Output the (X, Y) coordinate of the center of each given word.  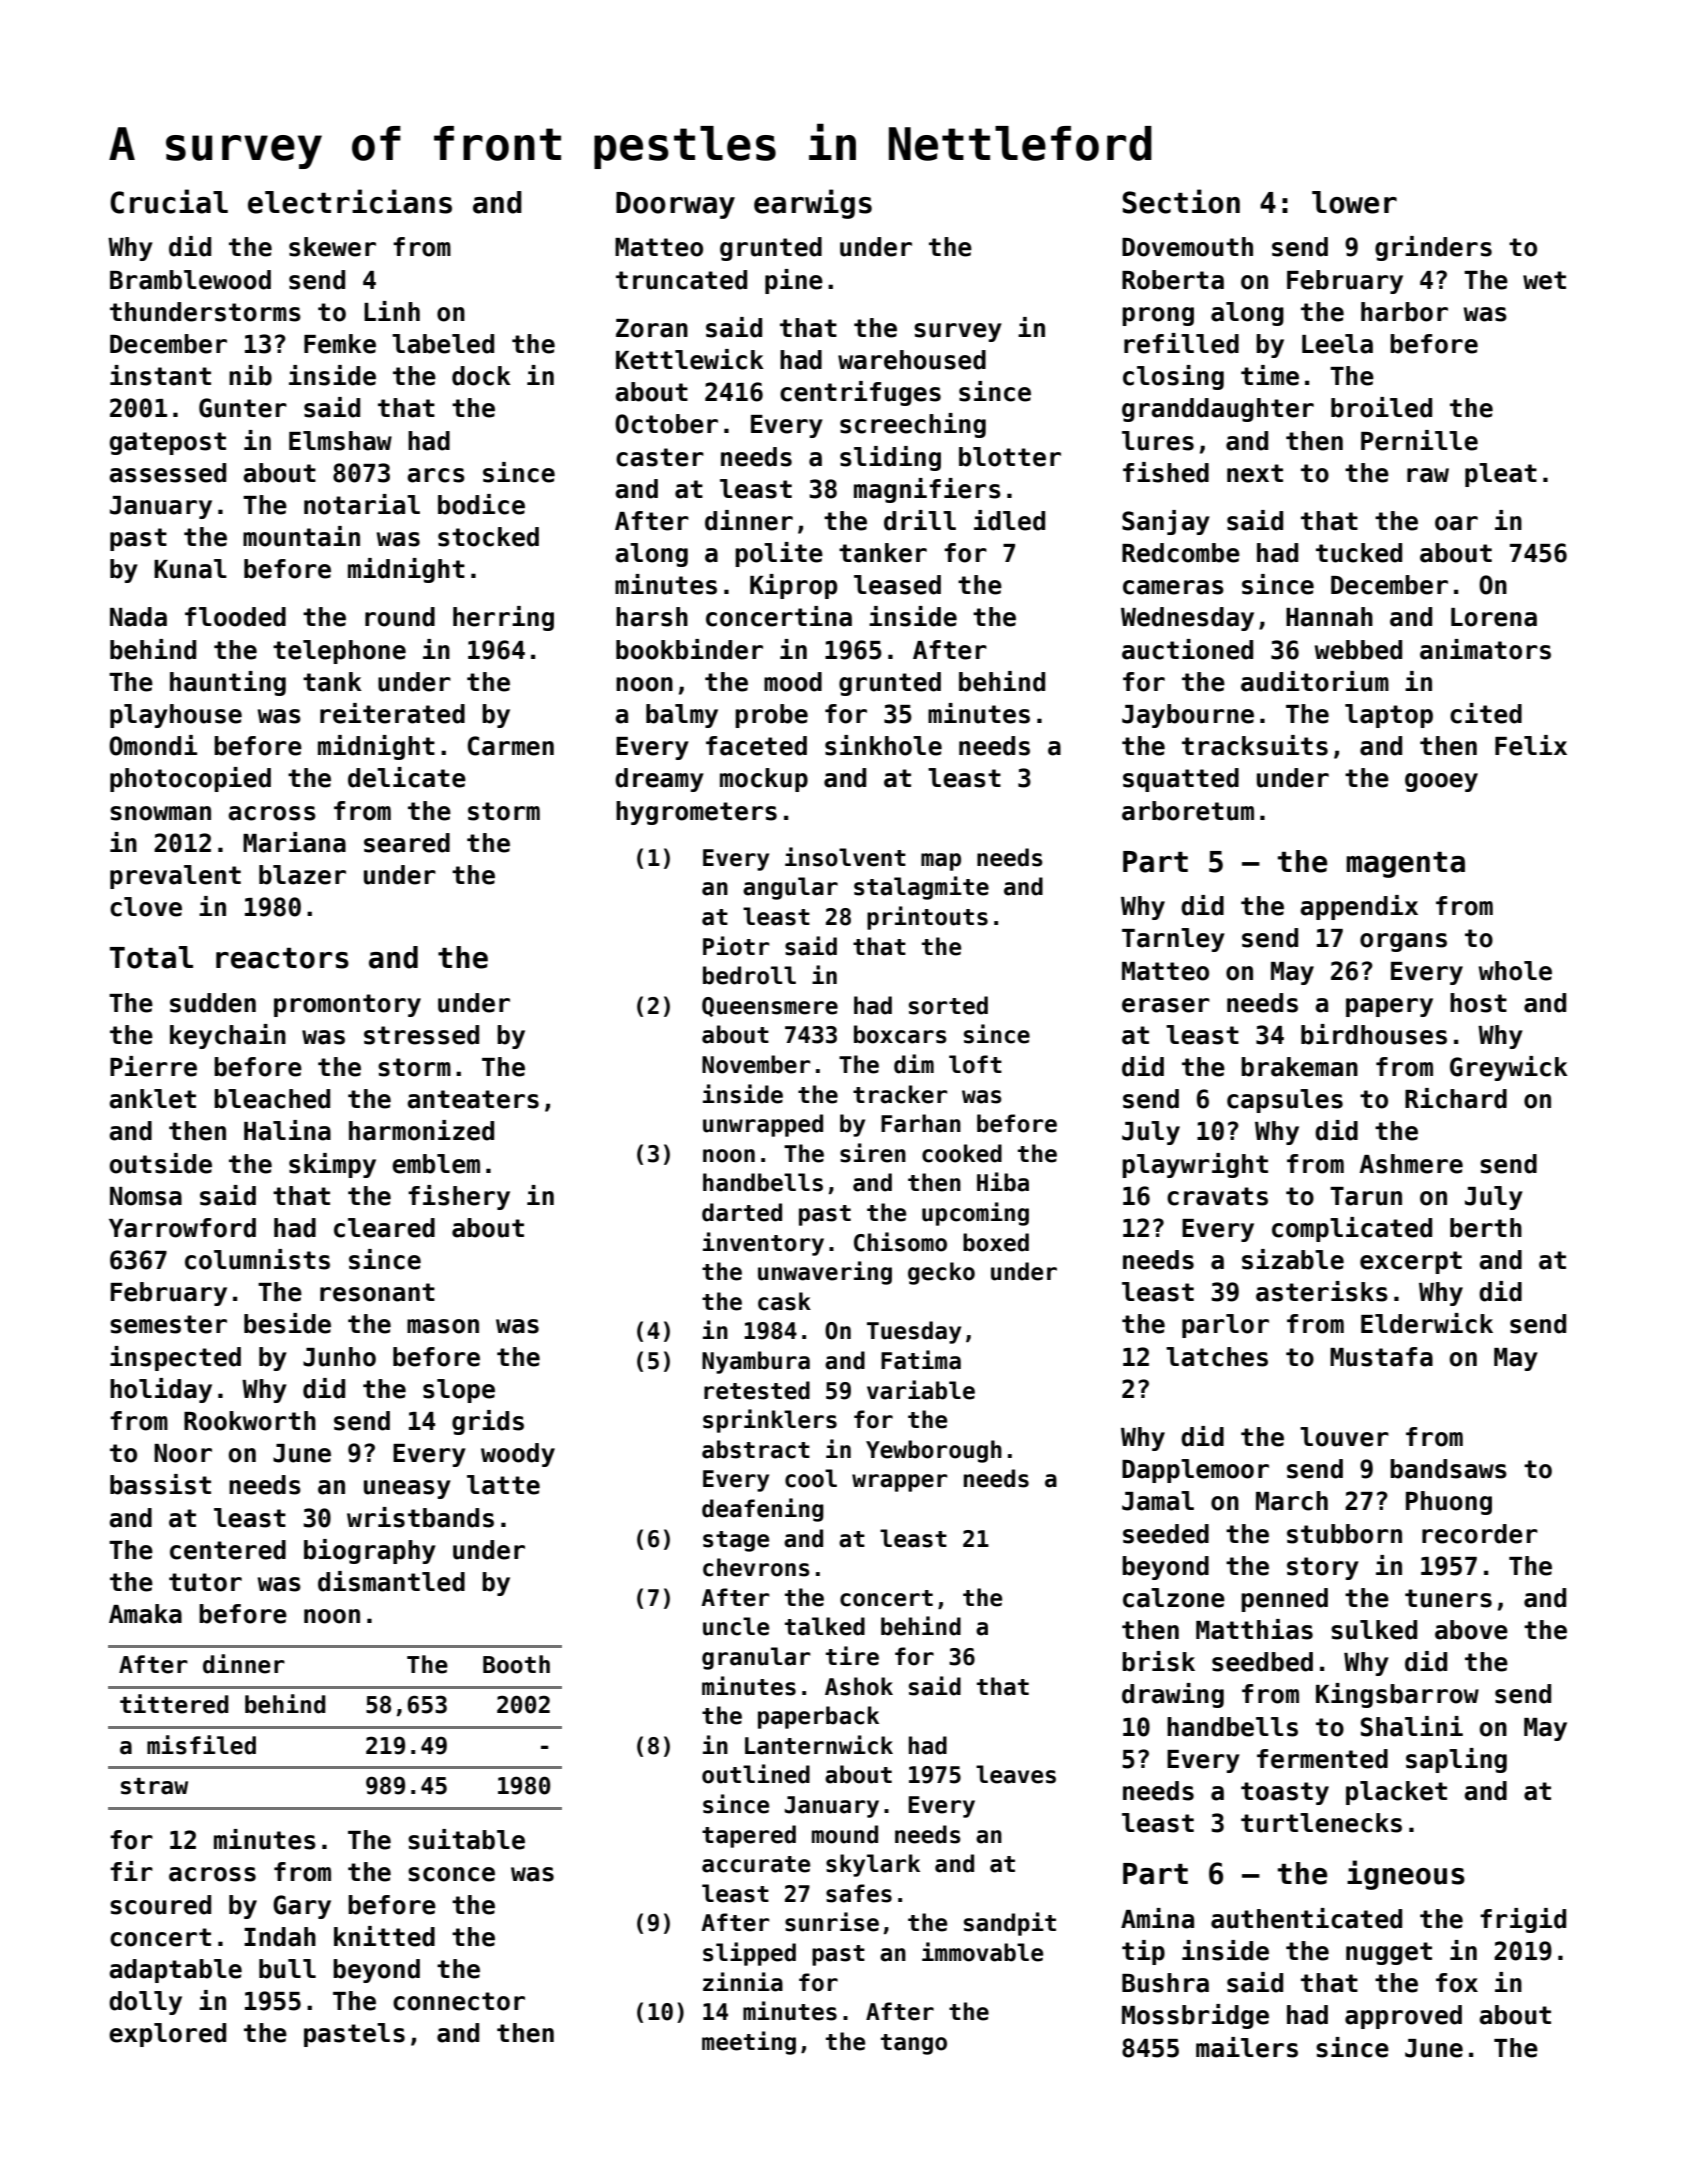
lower (1354, 202)
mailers (1247, 2047)
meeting (749, 2043)
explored (167, 2035)
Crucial (169, 201)
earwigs (813, 204)
